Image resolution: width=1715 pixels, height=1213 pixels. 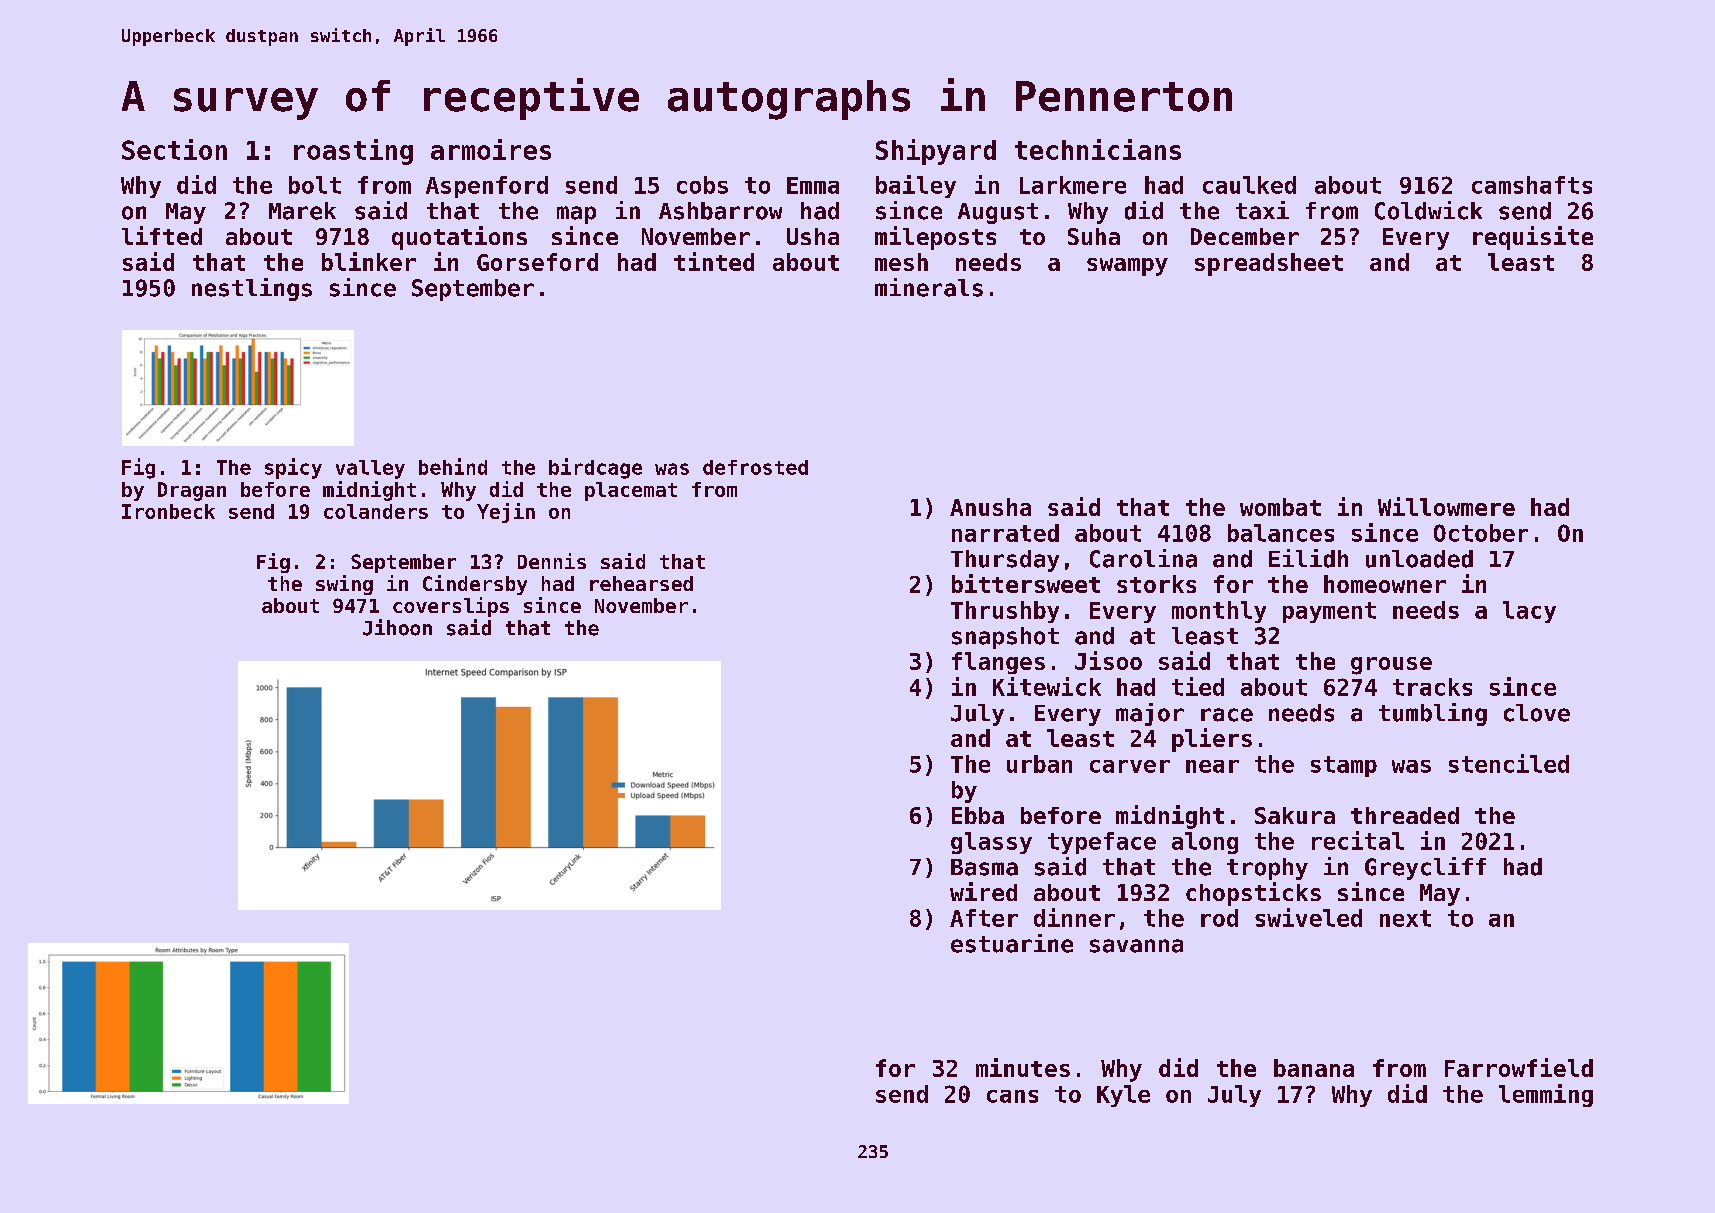 I want to click on wombat, so click(x=1280, y=507).
